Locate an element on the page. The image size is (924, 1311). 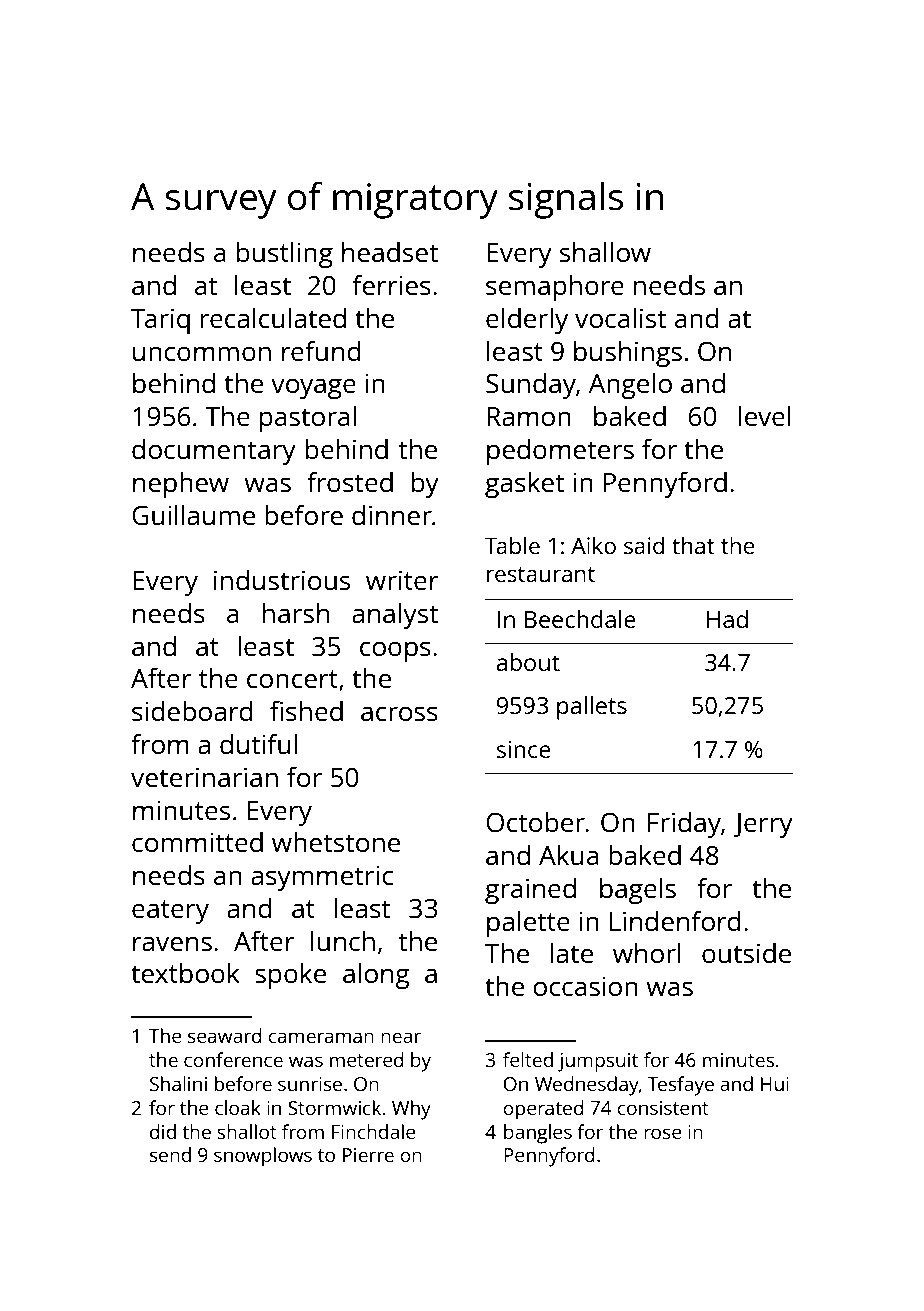
bustling is located at coordinates (285, 254).
